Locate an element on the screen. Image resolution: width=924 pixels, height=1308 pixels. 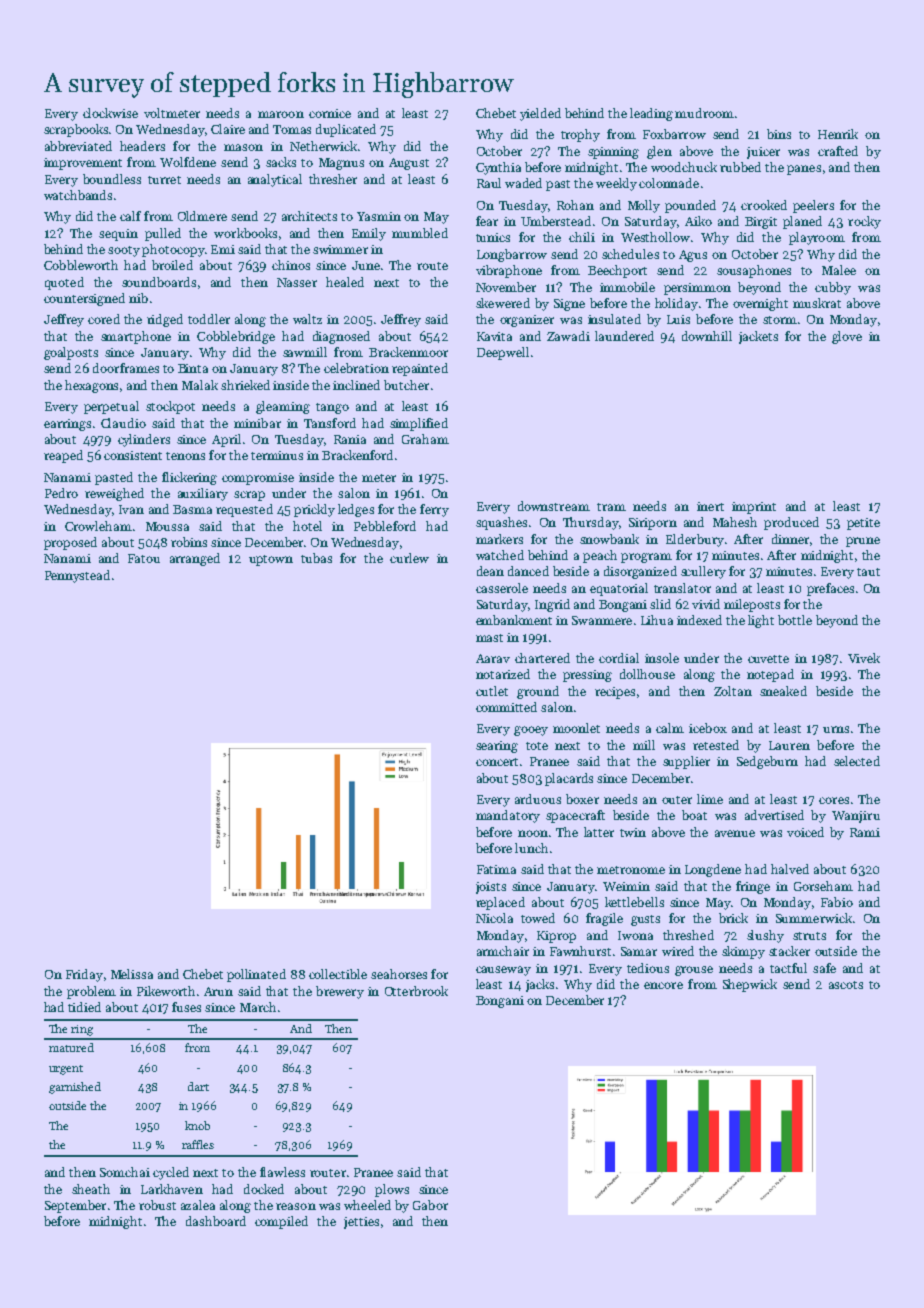
Pebbleford is located at coordinates (385, 526).
